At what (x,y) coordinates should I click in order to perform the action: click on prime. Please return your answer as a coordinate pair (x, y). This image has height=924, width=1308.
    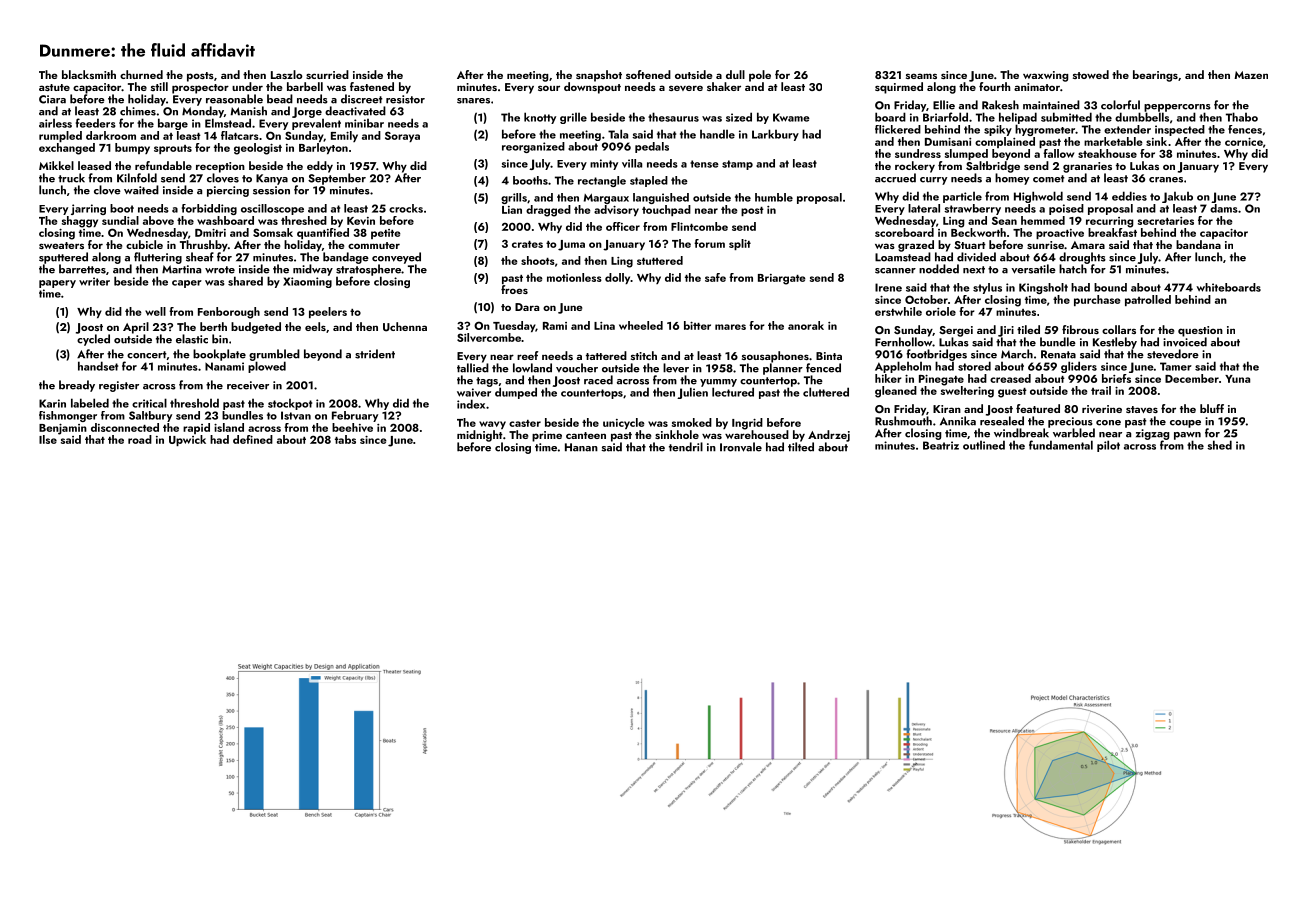
    Looking at the image, I should click on (547, 436).
